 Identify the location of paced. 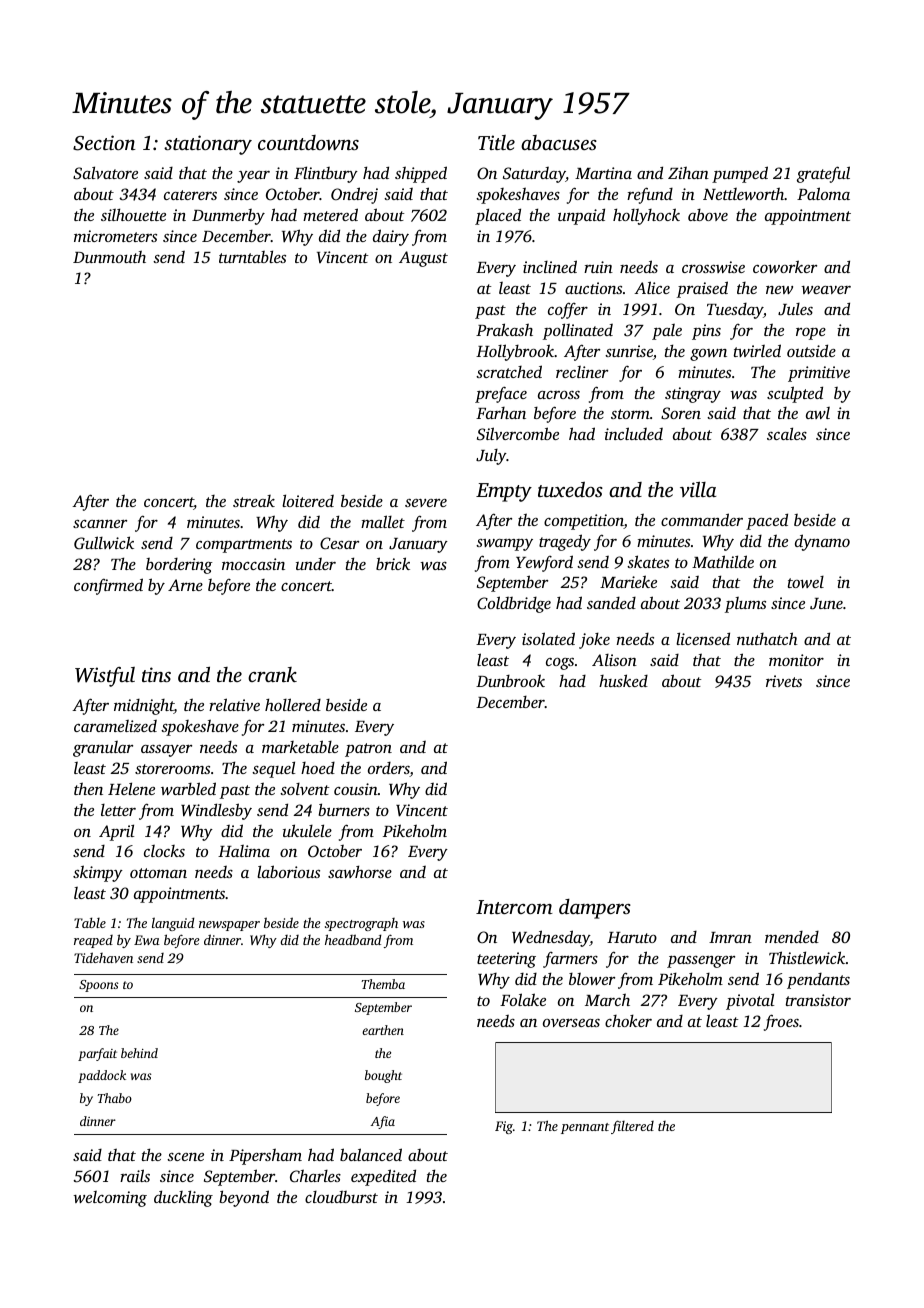
(767, 521).
